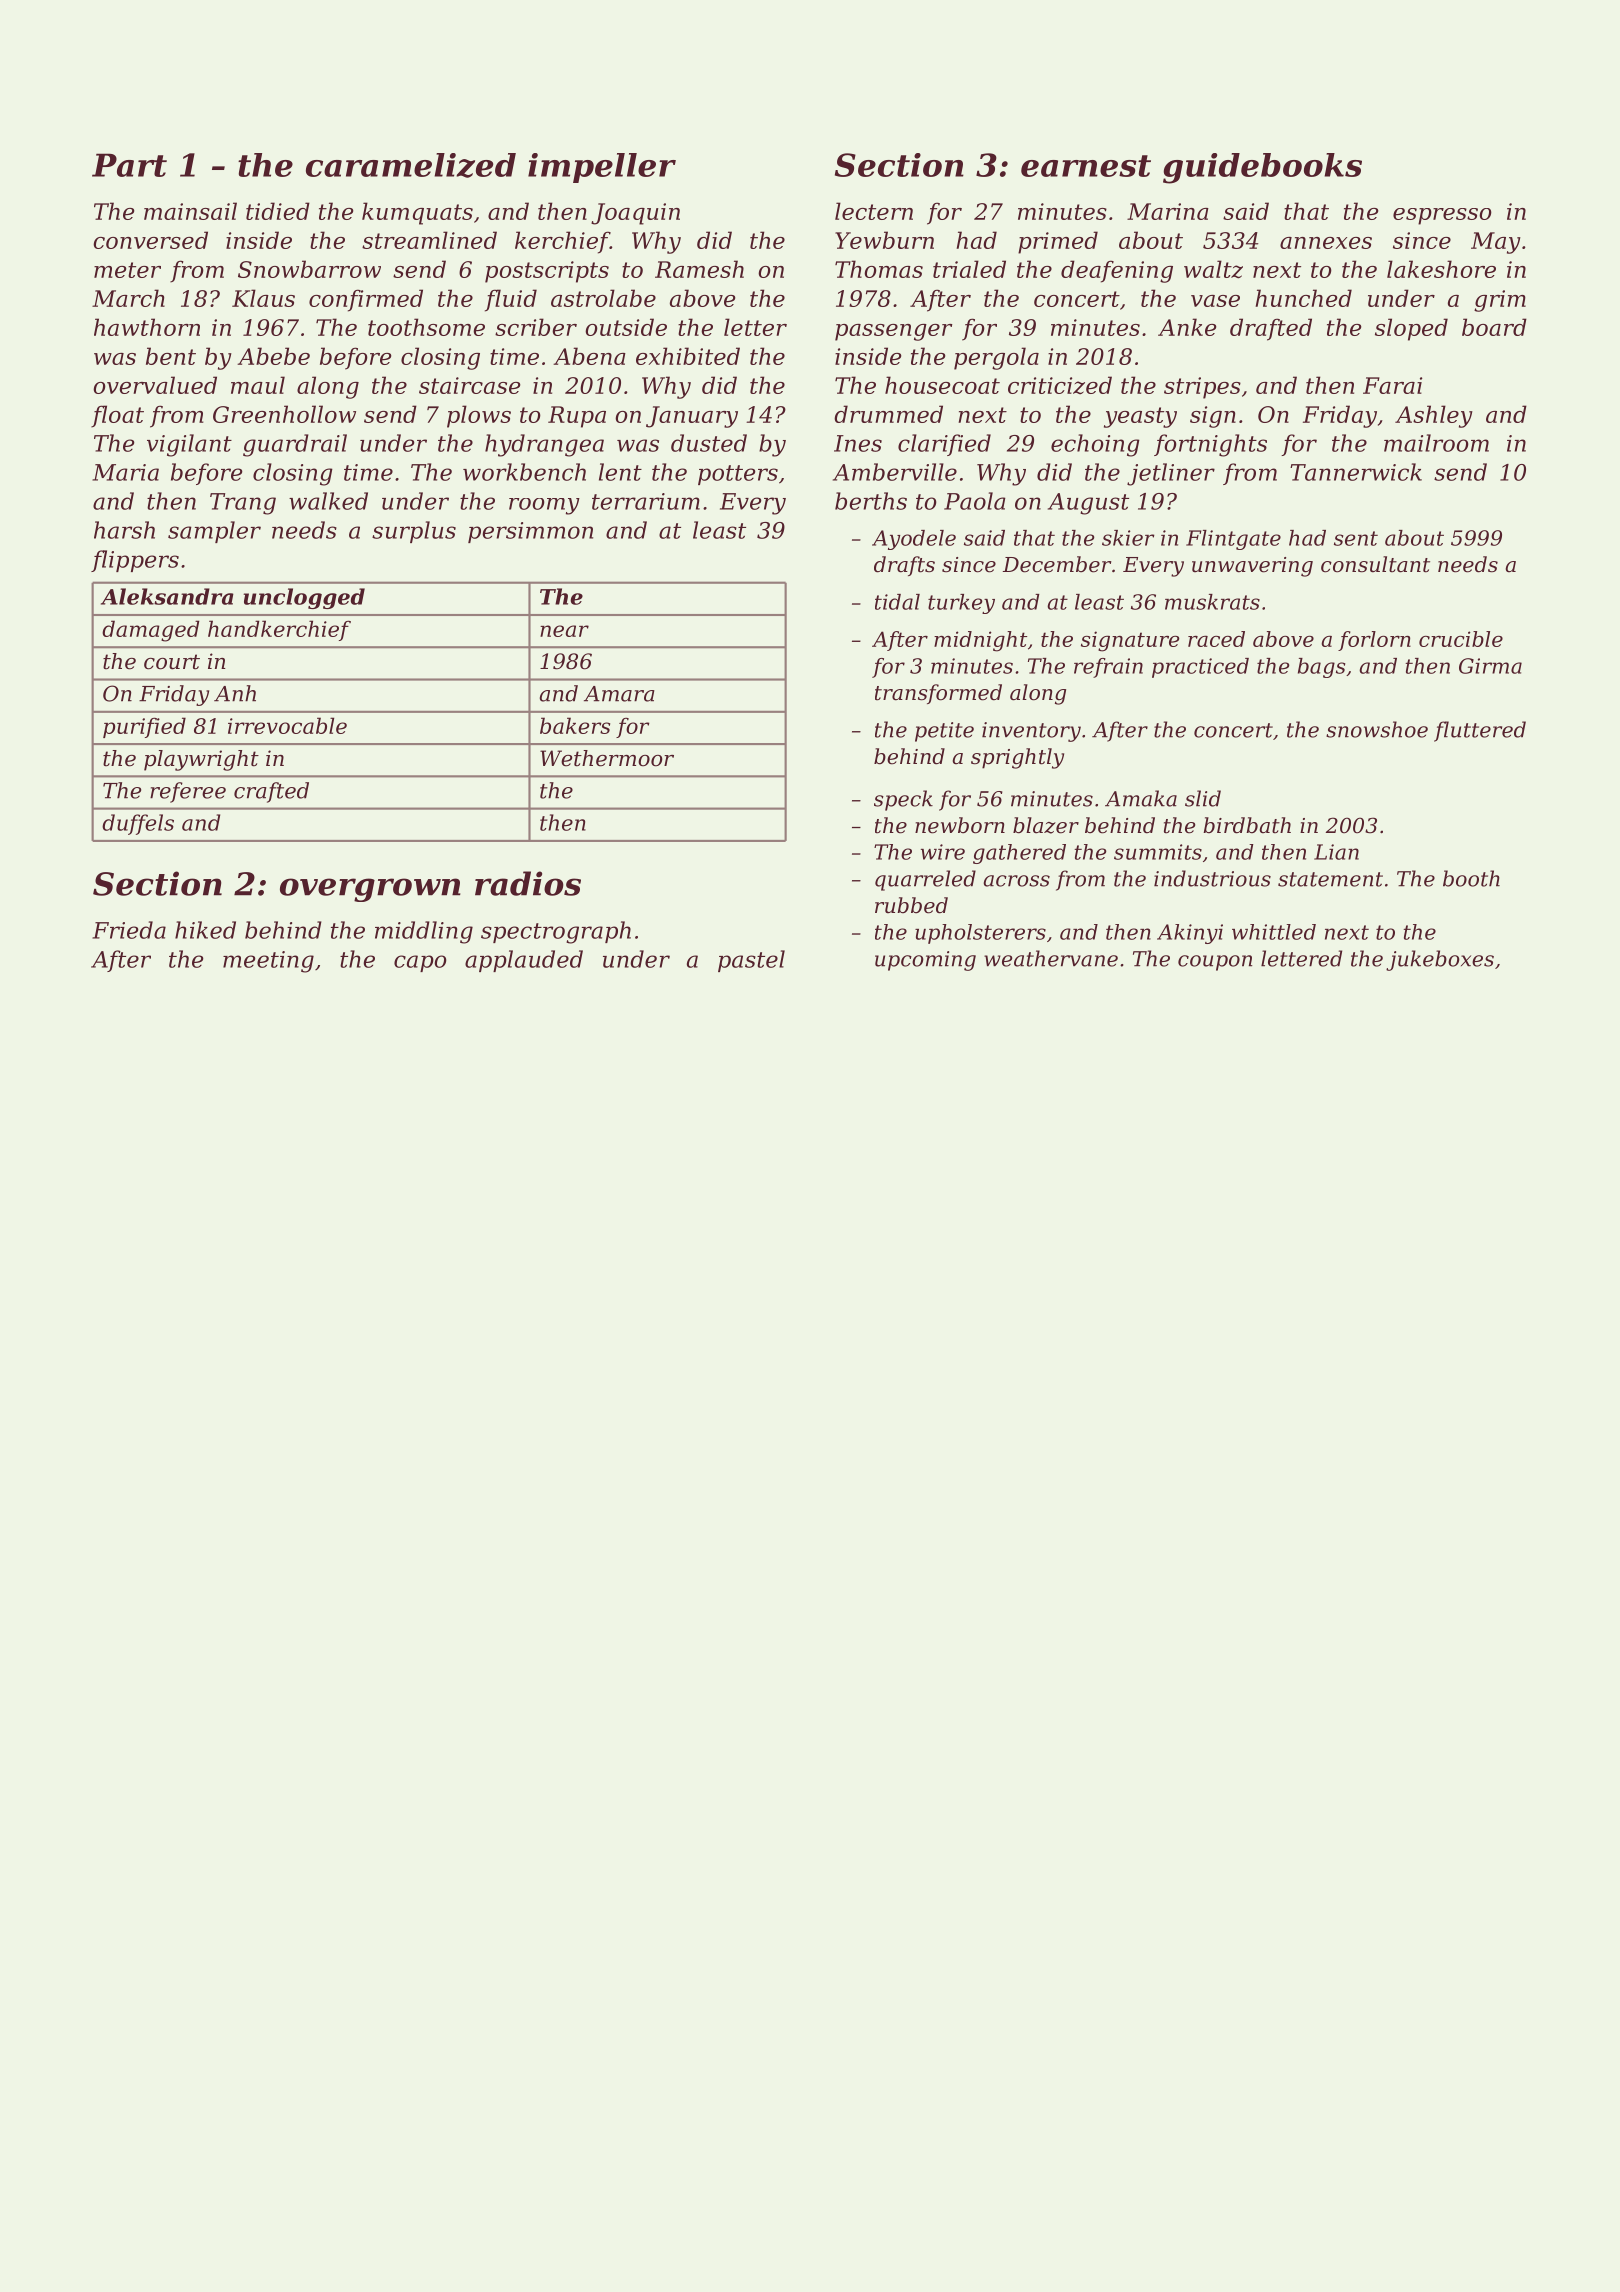 The height and width of the document is (2292, 1620). Describe the element at coordinates (699, 269) in the document. I see `Ramesh` at that location.
